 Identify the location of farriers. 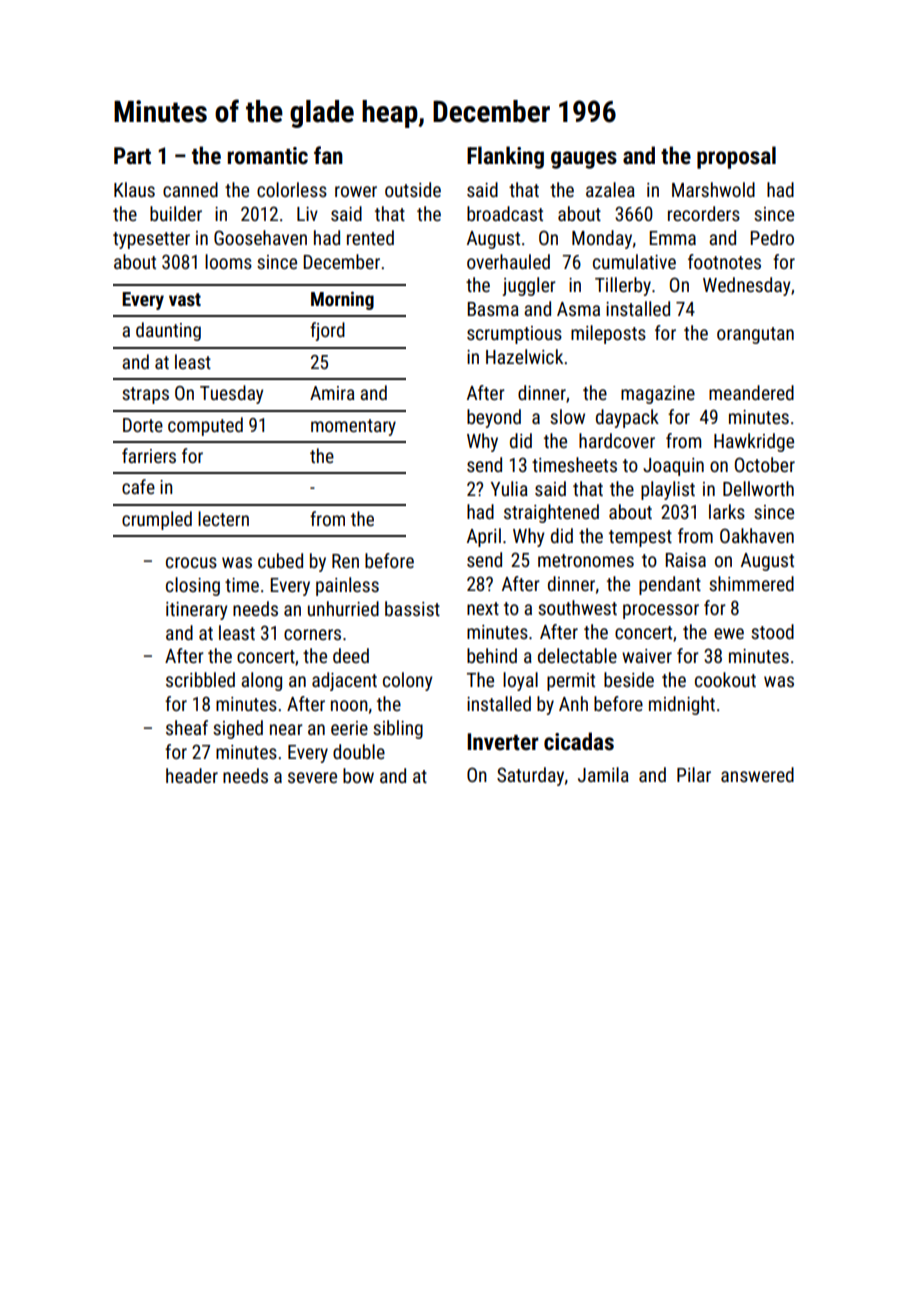
(149, 455).
